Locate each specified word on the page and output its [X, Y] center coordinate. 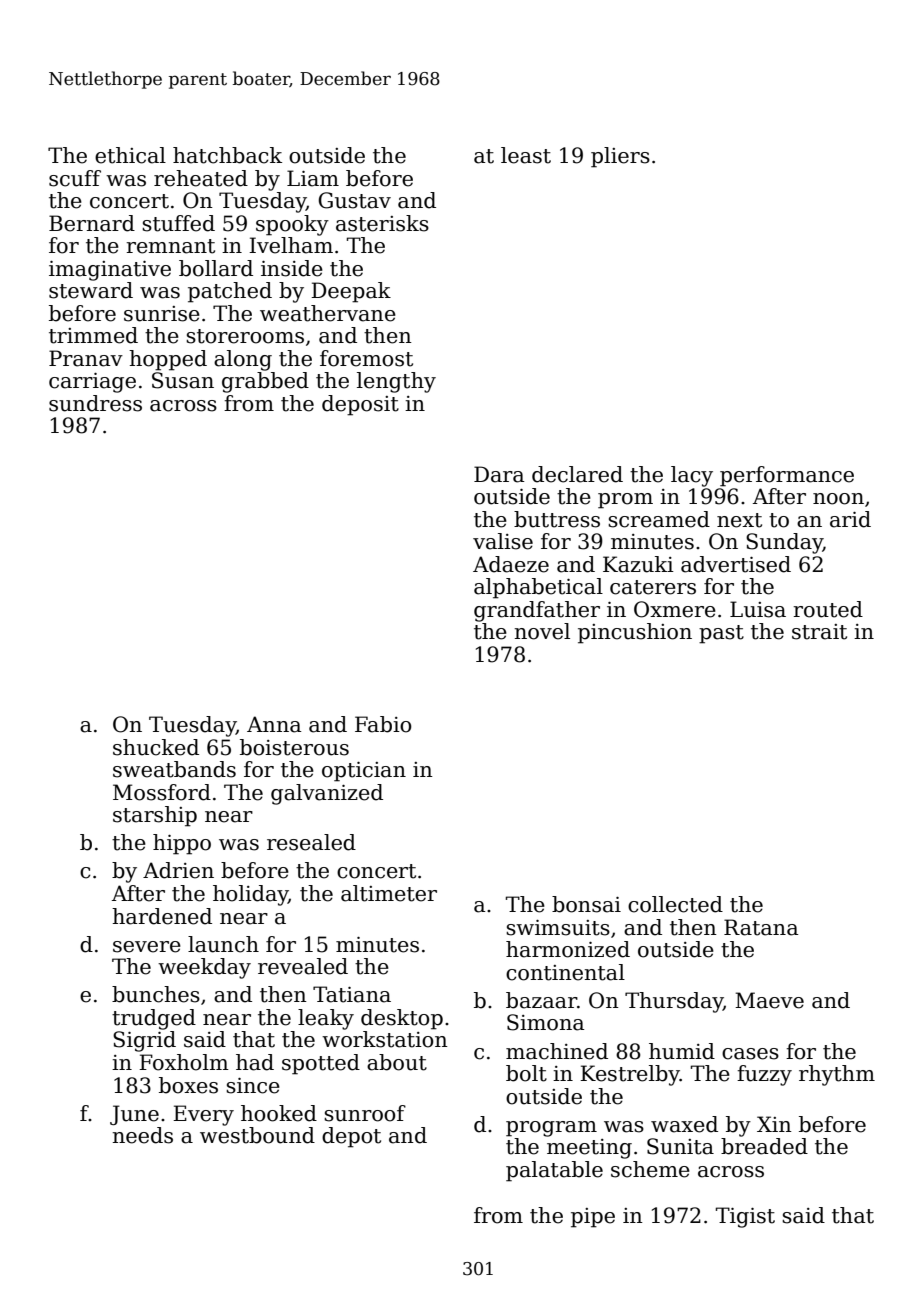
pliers [620, 157]
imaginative [110, 271]
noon [838, 499]
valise [503, 541]
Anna [274, 724]
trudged [154, 1019]
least [526, 155]
